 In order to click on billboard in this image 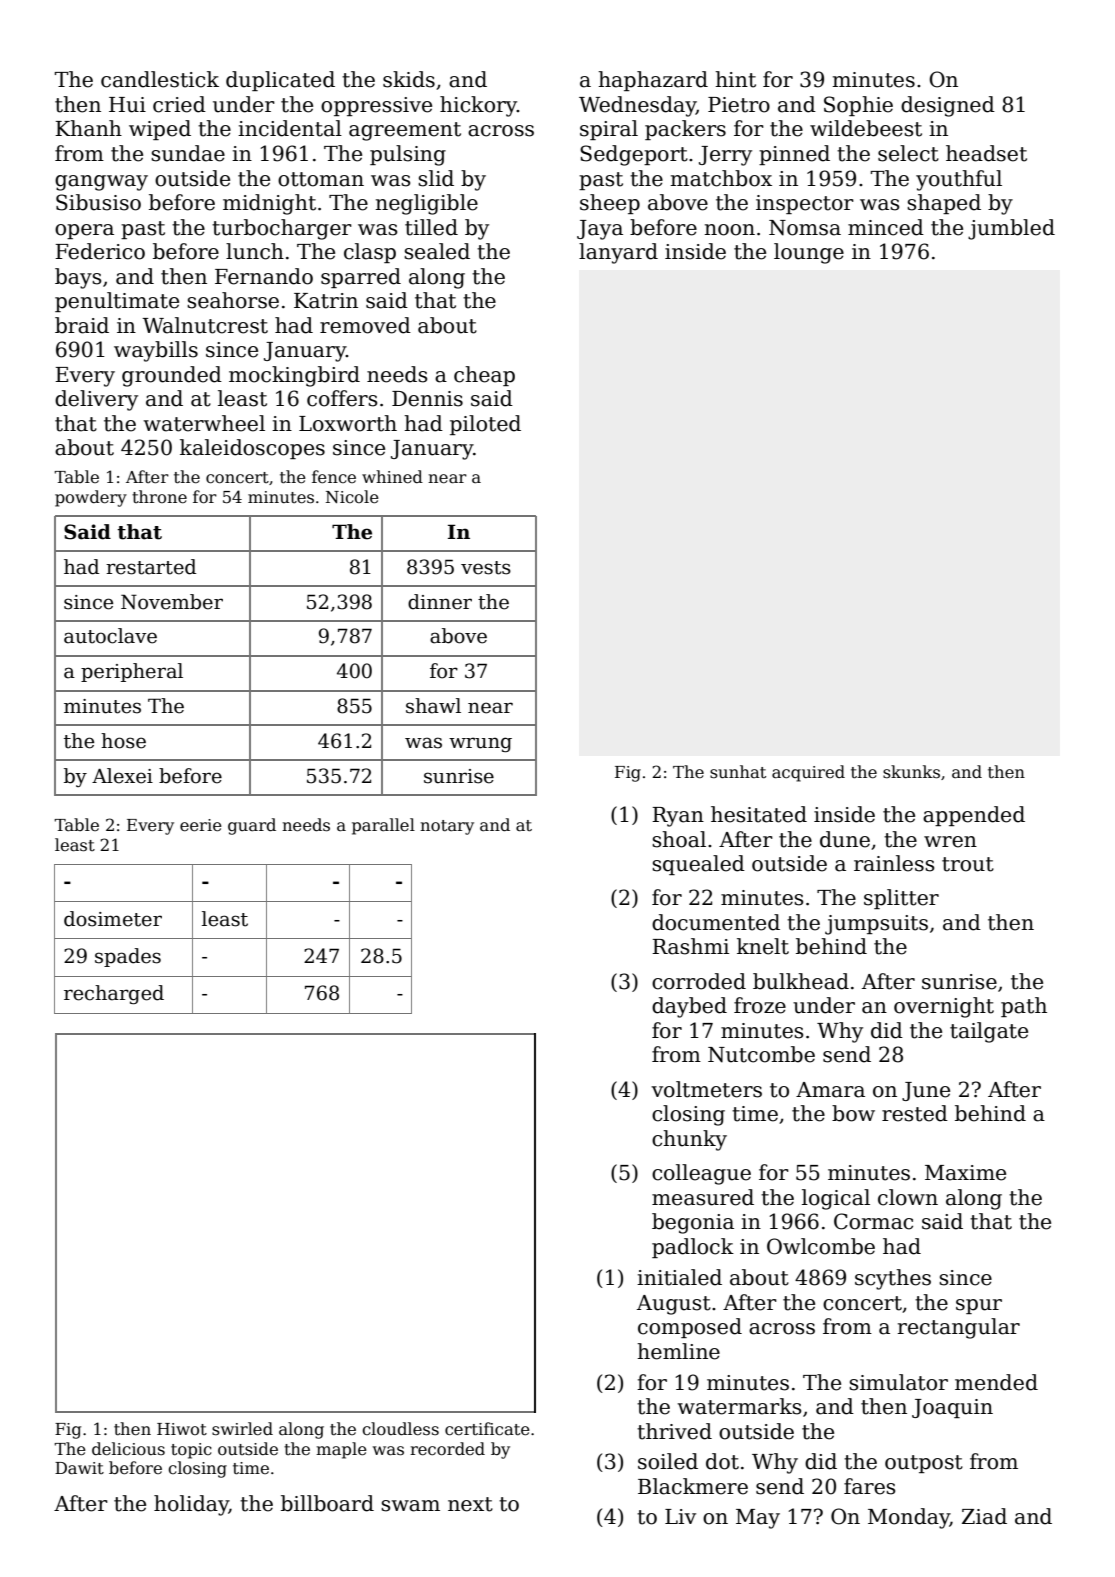, I will do `click(327, 1503)`.
